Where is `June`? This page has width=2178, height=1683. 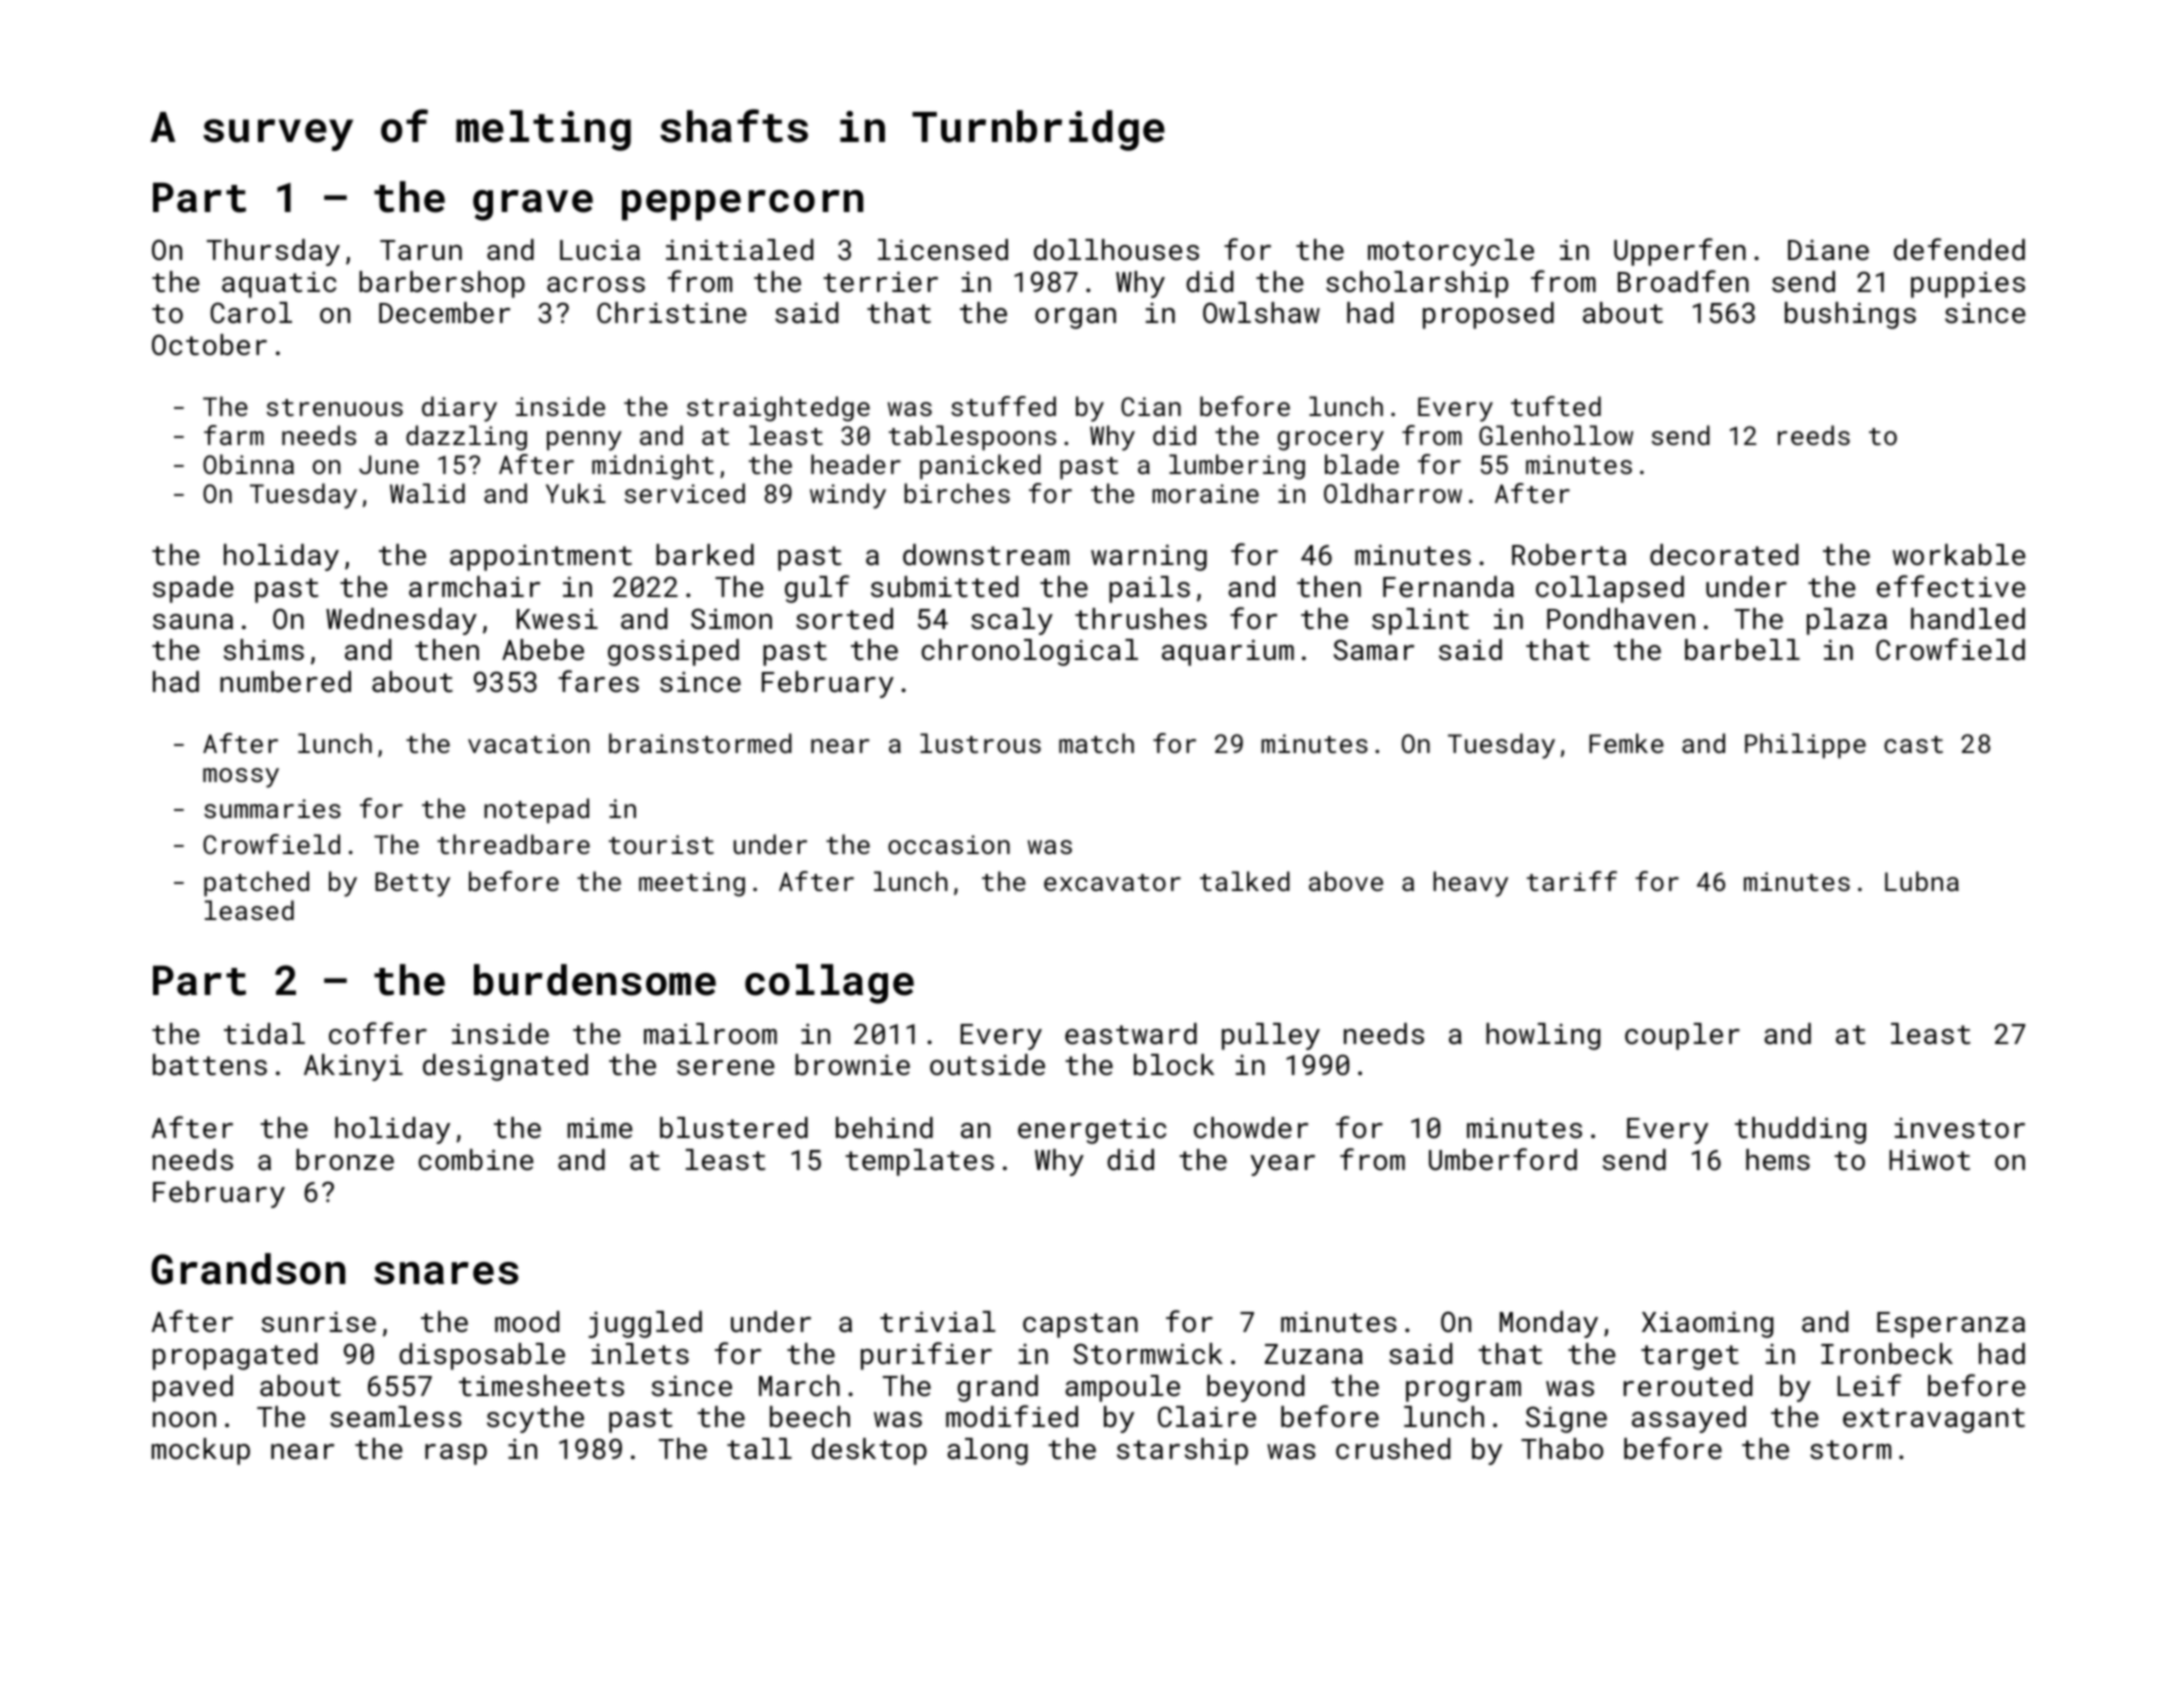
June is located at coordinates (389, 464).
